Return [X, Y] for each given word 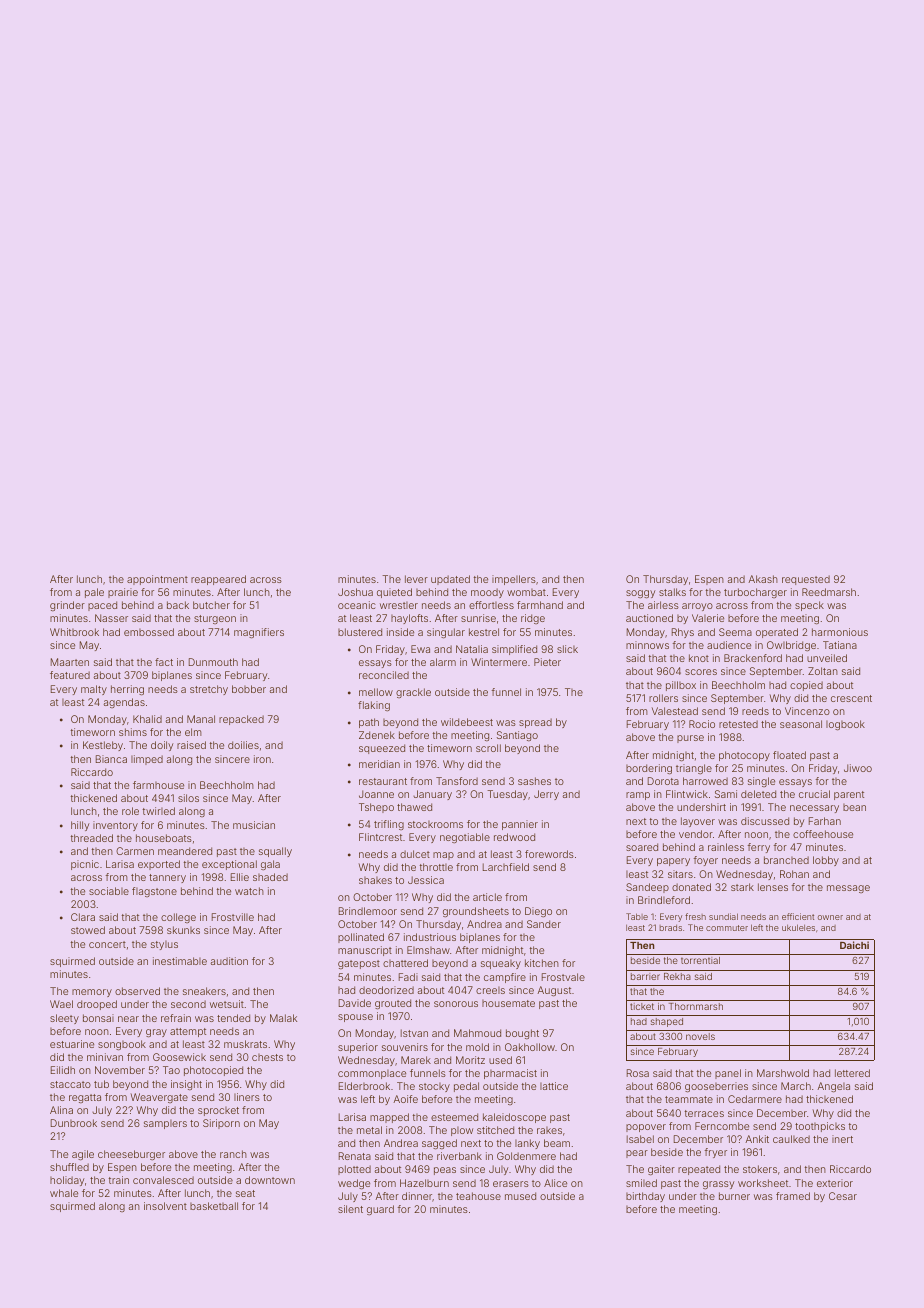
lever [416, 579]
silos [188, 798]
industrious [430, 937]
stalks [672, 592]
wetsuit [227, 1004]
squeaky [501, 964]
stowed [88, 930]
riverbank [459, 1156]
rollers [663, 698]
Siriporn [221, 1124]
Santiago [517, 736]
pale [94, 593]
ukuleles [798, 927]
